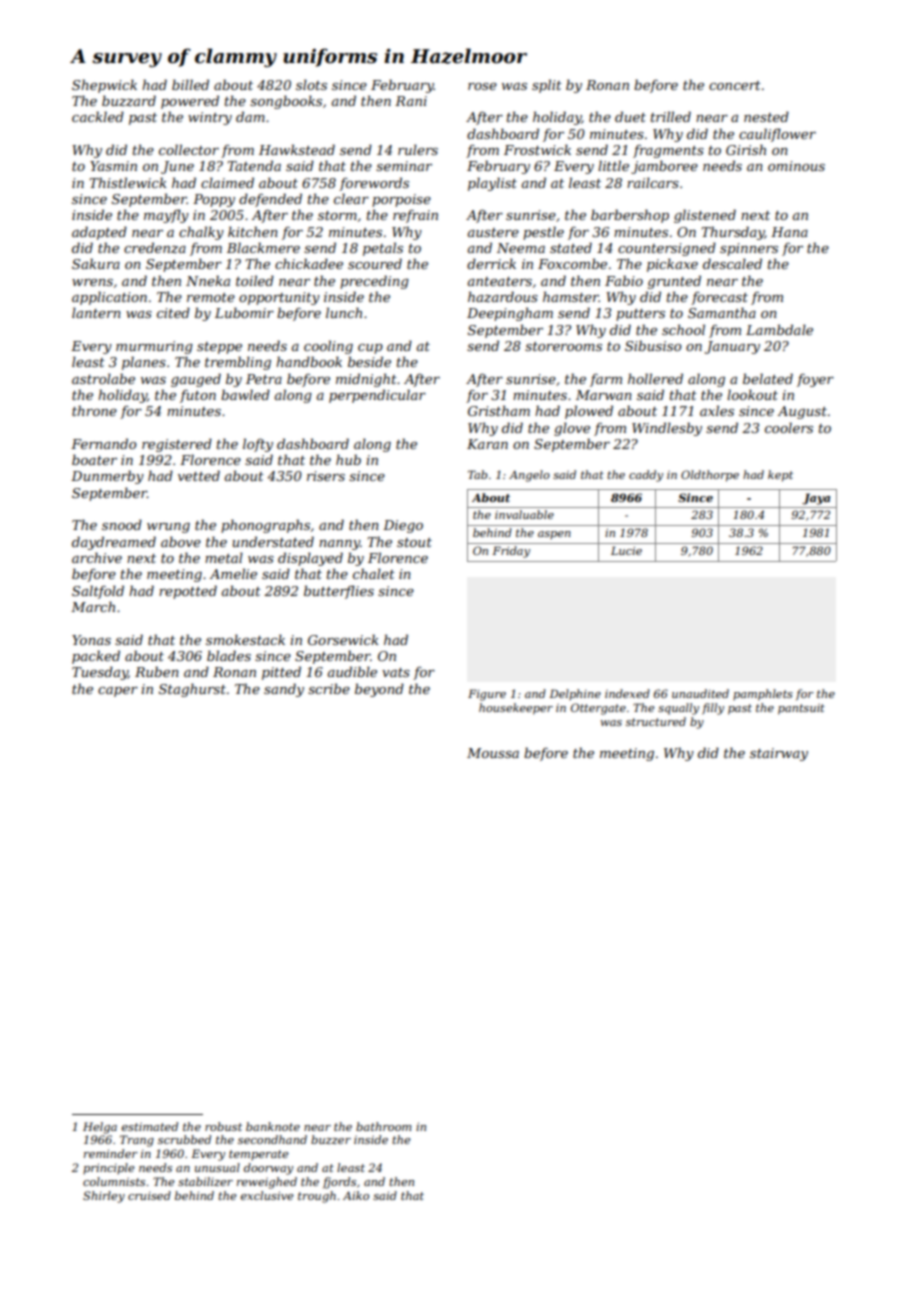 The width and height of the image is (908, 1316). Describe the element at coordinates (104, 86) in the image. I see `Shepwick` at that location.
